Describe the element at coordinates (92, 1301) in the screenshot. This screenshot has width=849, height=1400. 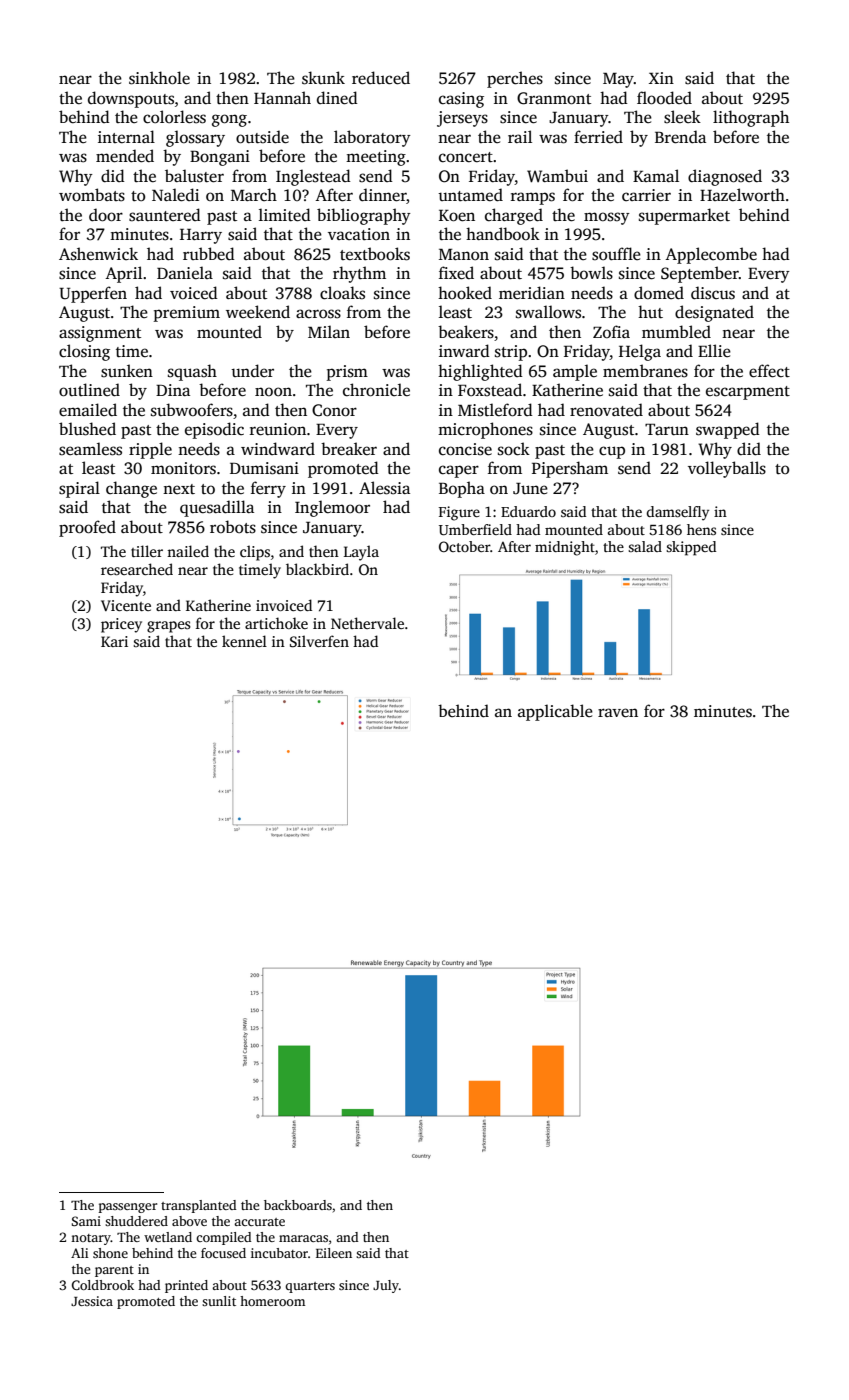
I see `Jessica` at that location.
